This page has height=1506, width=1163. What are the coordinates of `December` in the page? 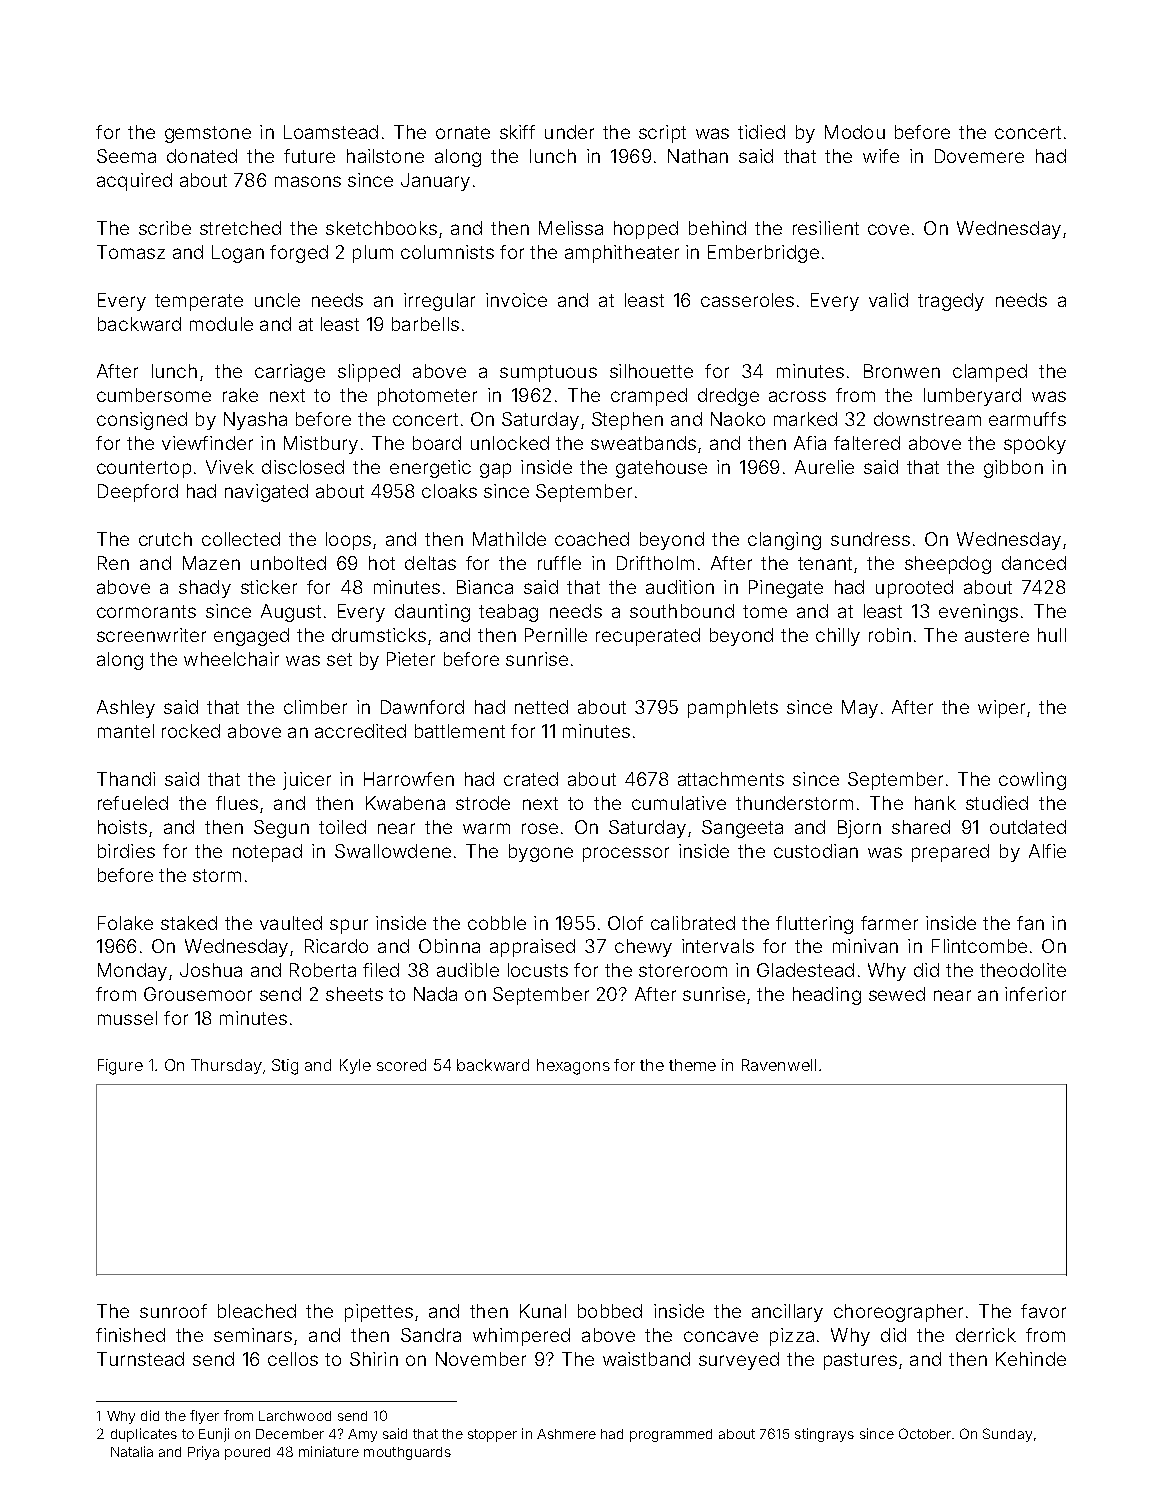 It's located at (290, 1434).
